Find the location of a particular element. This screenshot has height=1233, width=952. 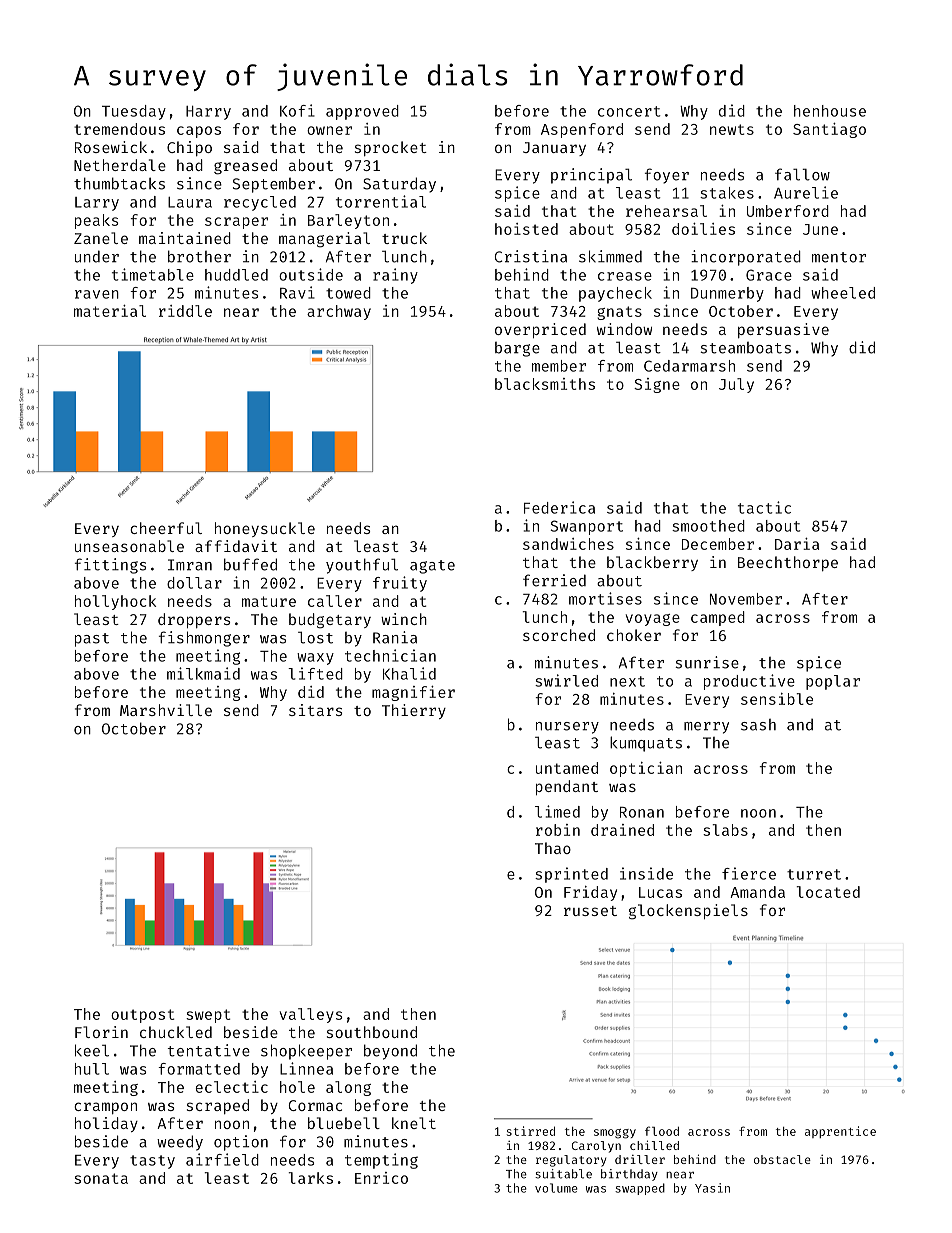

Enrico is located at coordinates (381, 1178).
